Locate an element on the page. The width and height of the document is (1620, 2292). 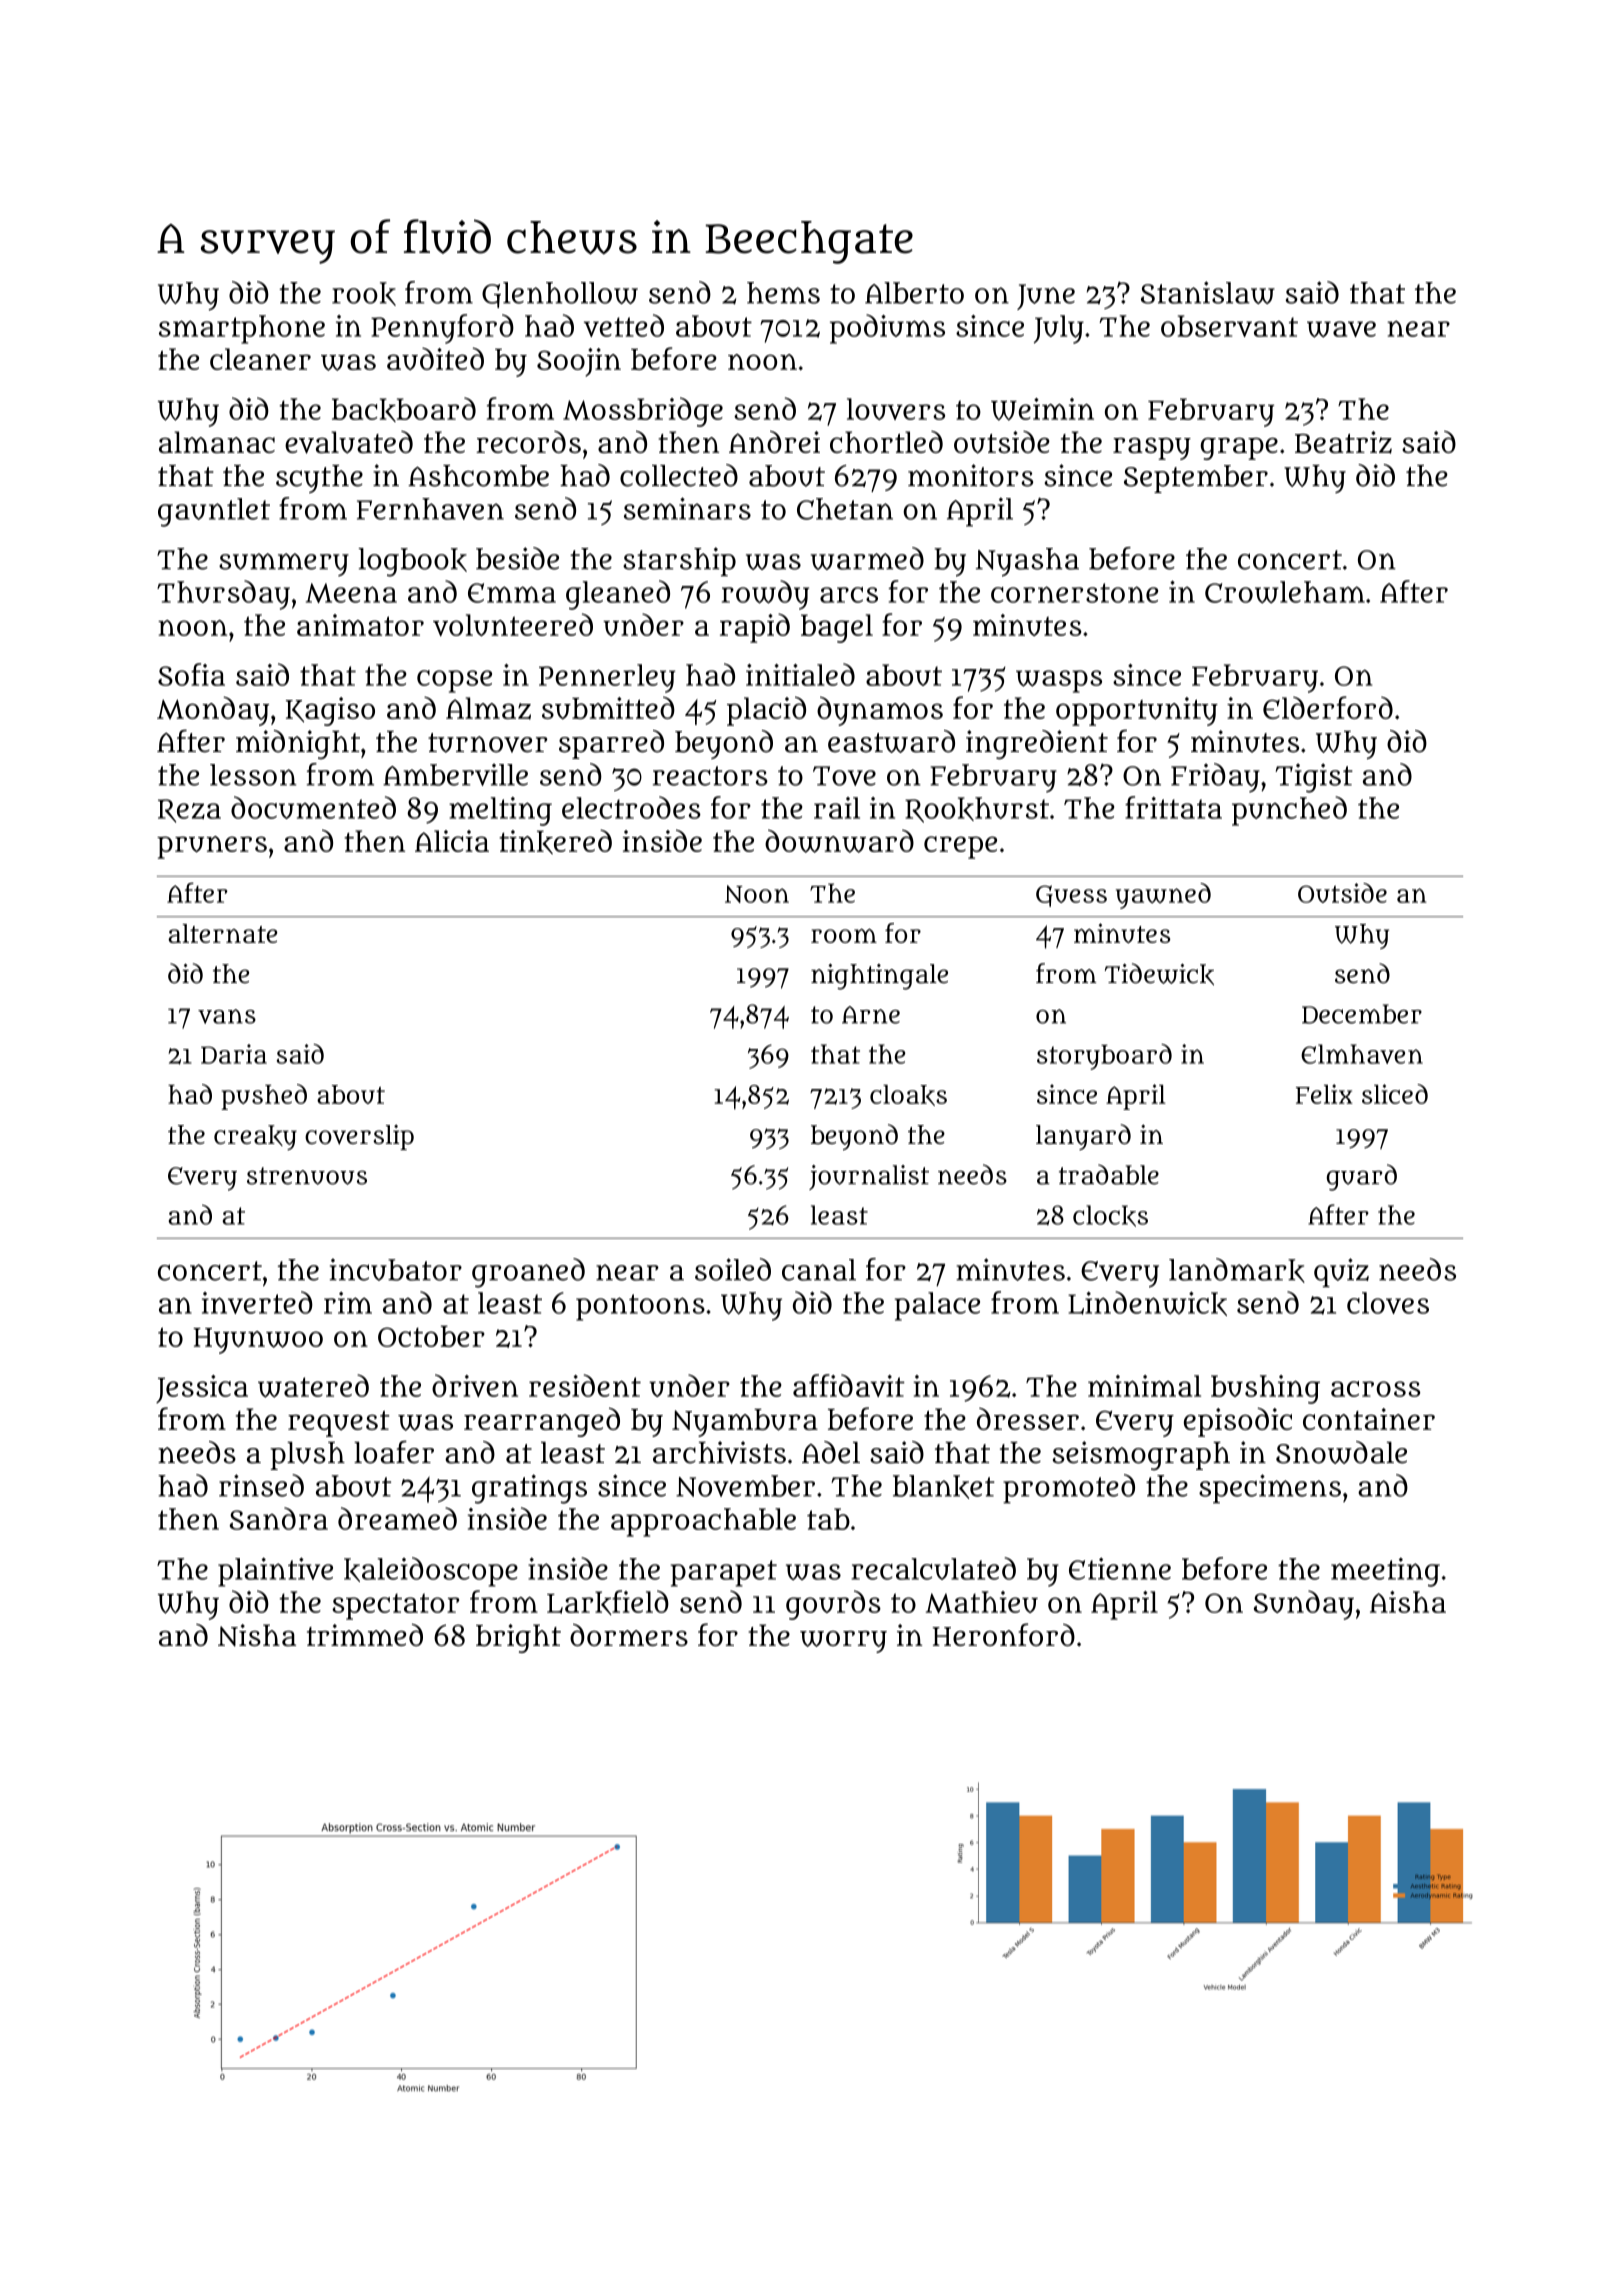
rapid is located at coordinates (755, 628).
